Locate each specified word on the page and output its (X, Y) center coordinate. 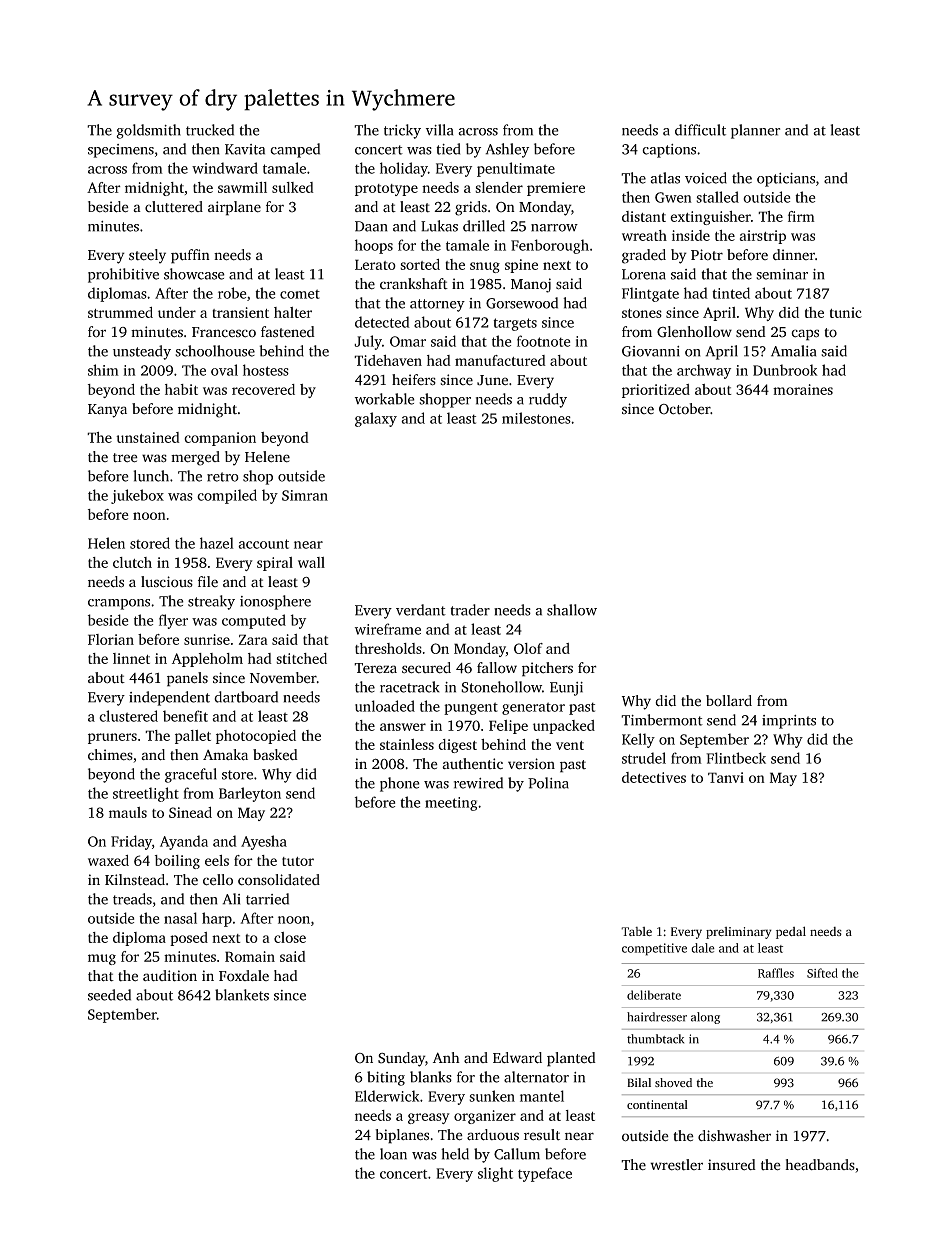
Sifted (822, 973)
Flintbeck (736, 758)
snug (485, 267)
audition (170, 976)
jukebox (137, 496)
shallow (572, 610)
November (283, 678)
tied (448, 149)
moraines (803, 389)
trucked (210, 130)
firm (801, 216)
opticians (786, 180)
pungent (471, 708)
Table (636, 931)
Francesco (224, 332)
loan (393, 1154)
